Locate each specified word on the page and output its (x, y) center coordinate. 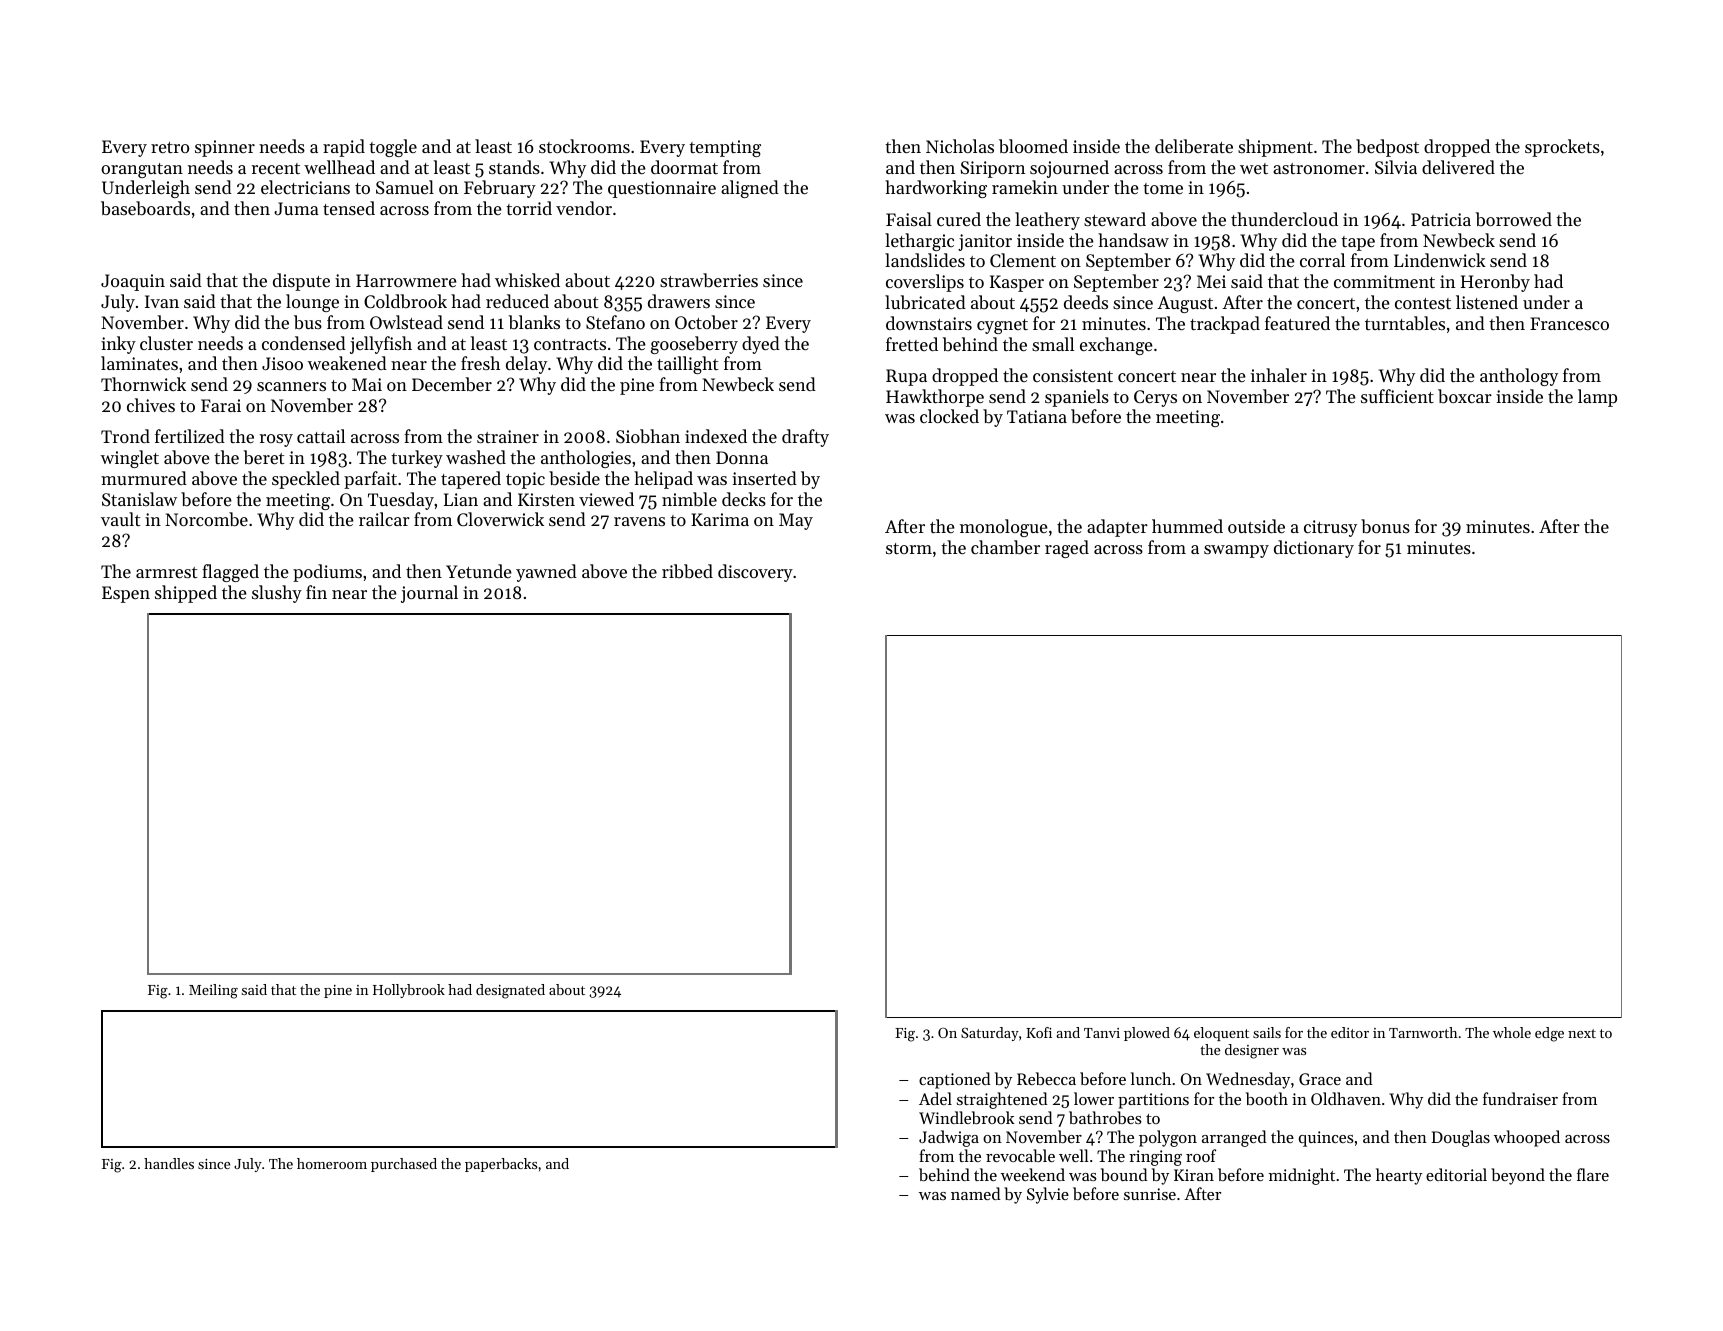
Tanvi (1102, 1033)
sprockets (1562, 148)
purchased (404, 1165)
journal (429, 594)
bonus (1385, 526)
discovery (755, 573)
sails (1267, 1032)
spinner (225, 148)
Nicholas (960, 146)
